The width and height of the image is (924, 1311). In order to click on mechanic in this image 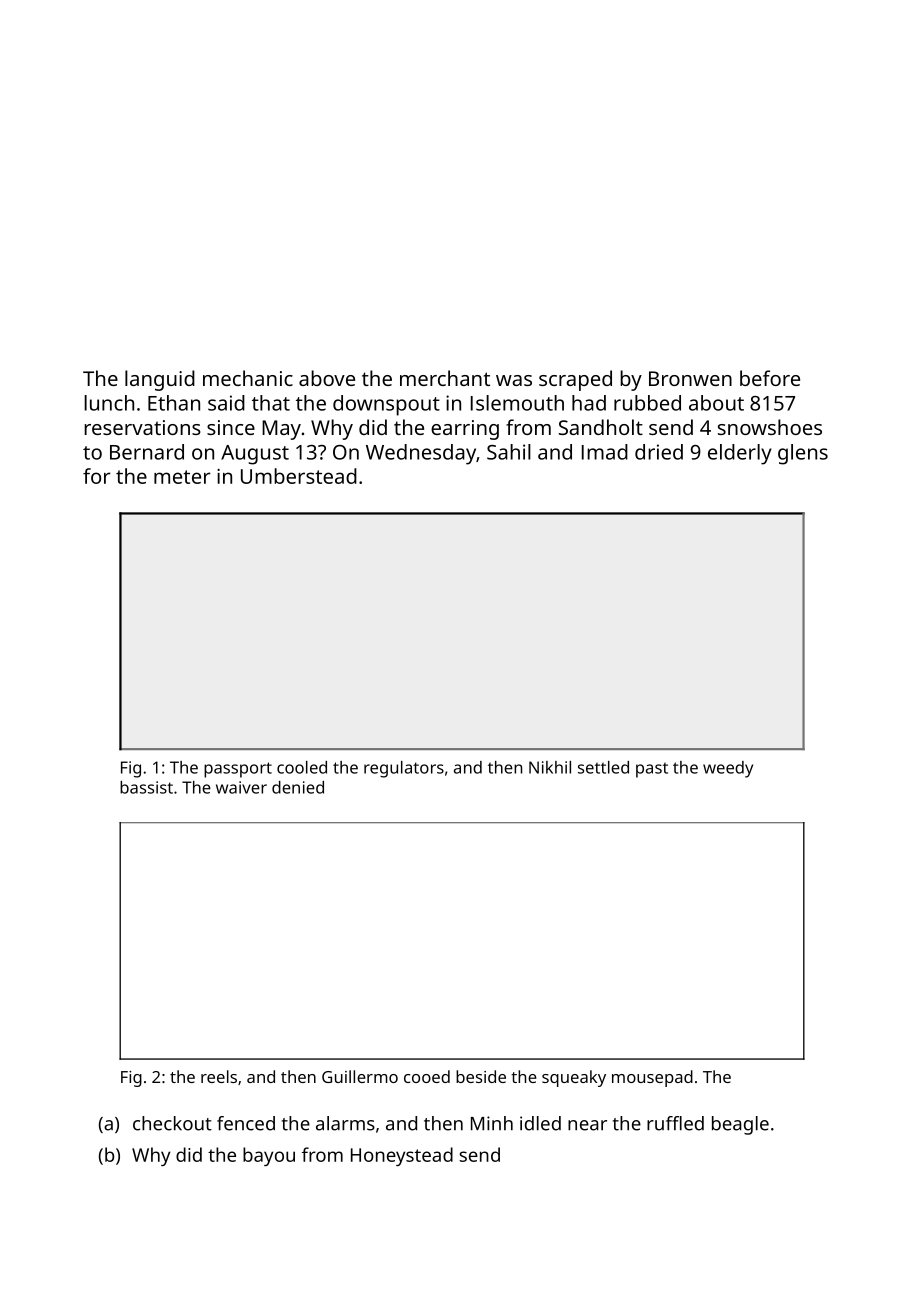, I will do `click(248, 378)`.
